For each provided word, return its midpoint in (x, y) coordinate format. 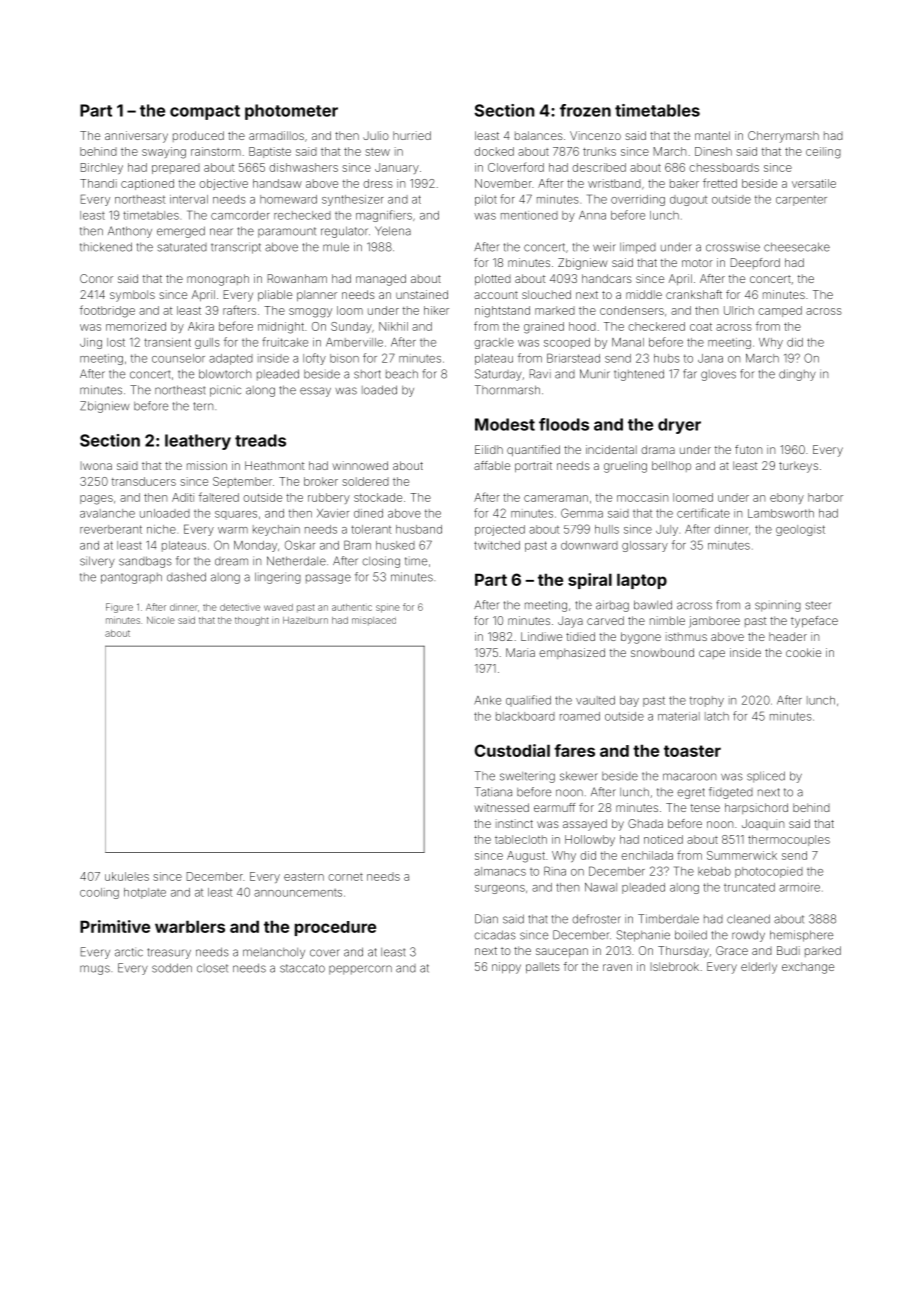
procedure (335, 928)
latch (717, 716)
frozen (585, 110)
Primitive (115, 926)
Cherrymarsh (783, 137)
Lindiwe (541, 636)
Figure (119, 608)
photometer (291, 112)
